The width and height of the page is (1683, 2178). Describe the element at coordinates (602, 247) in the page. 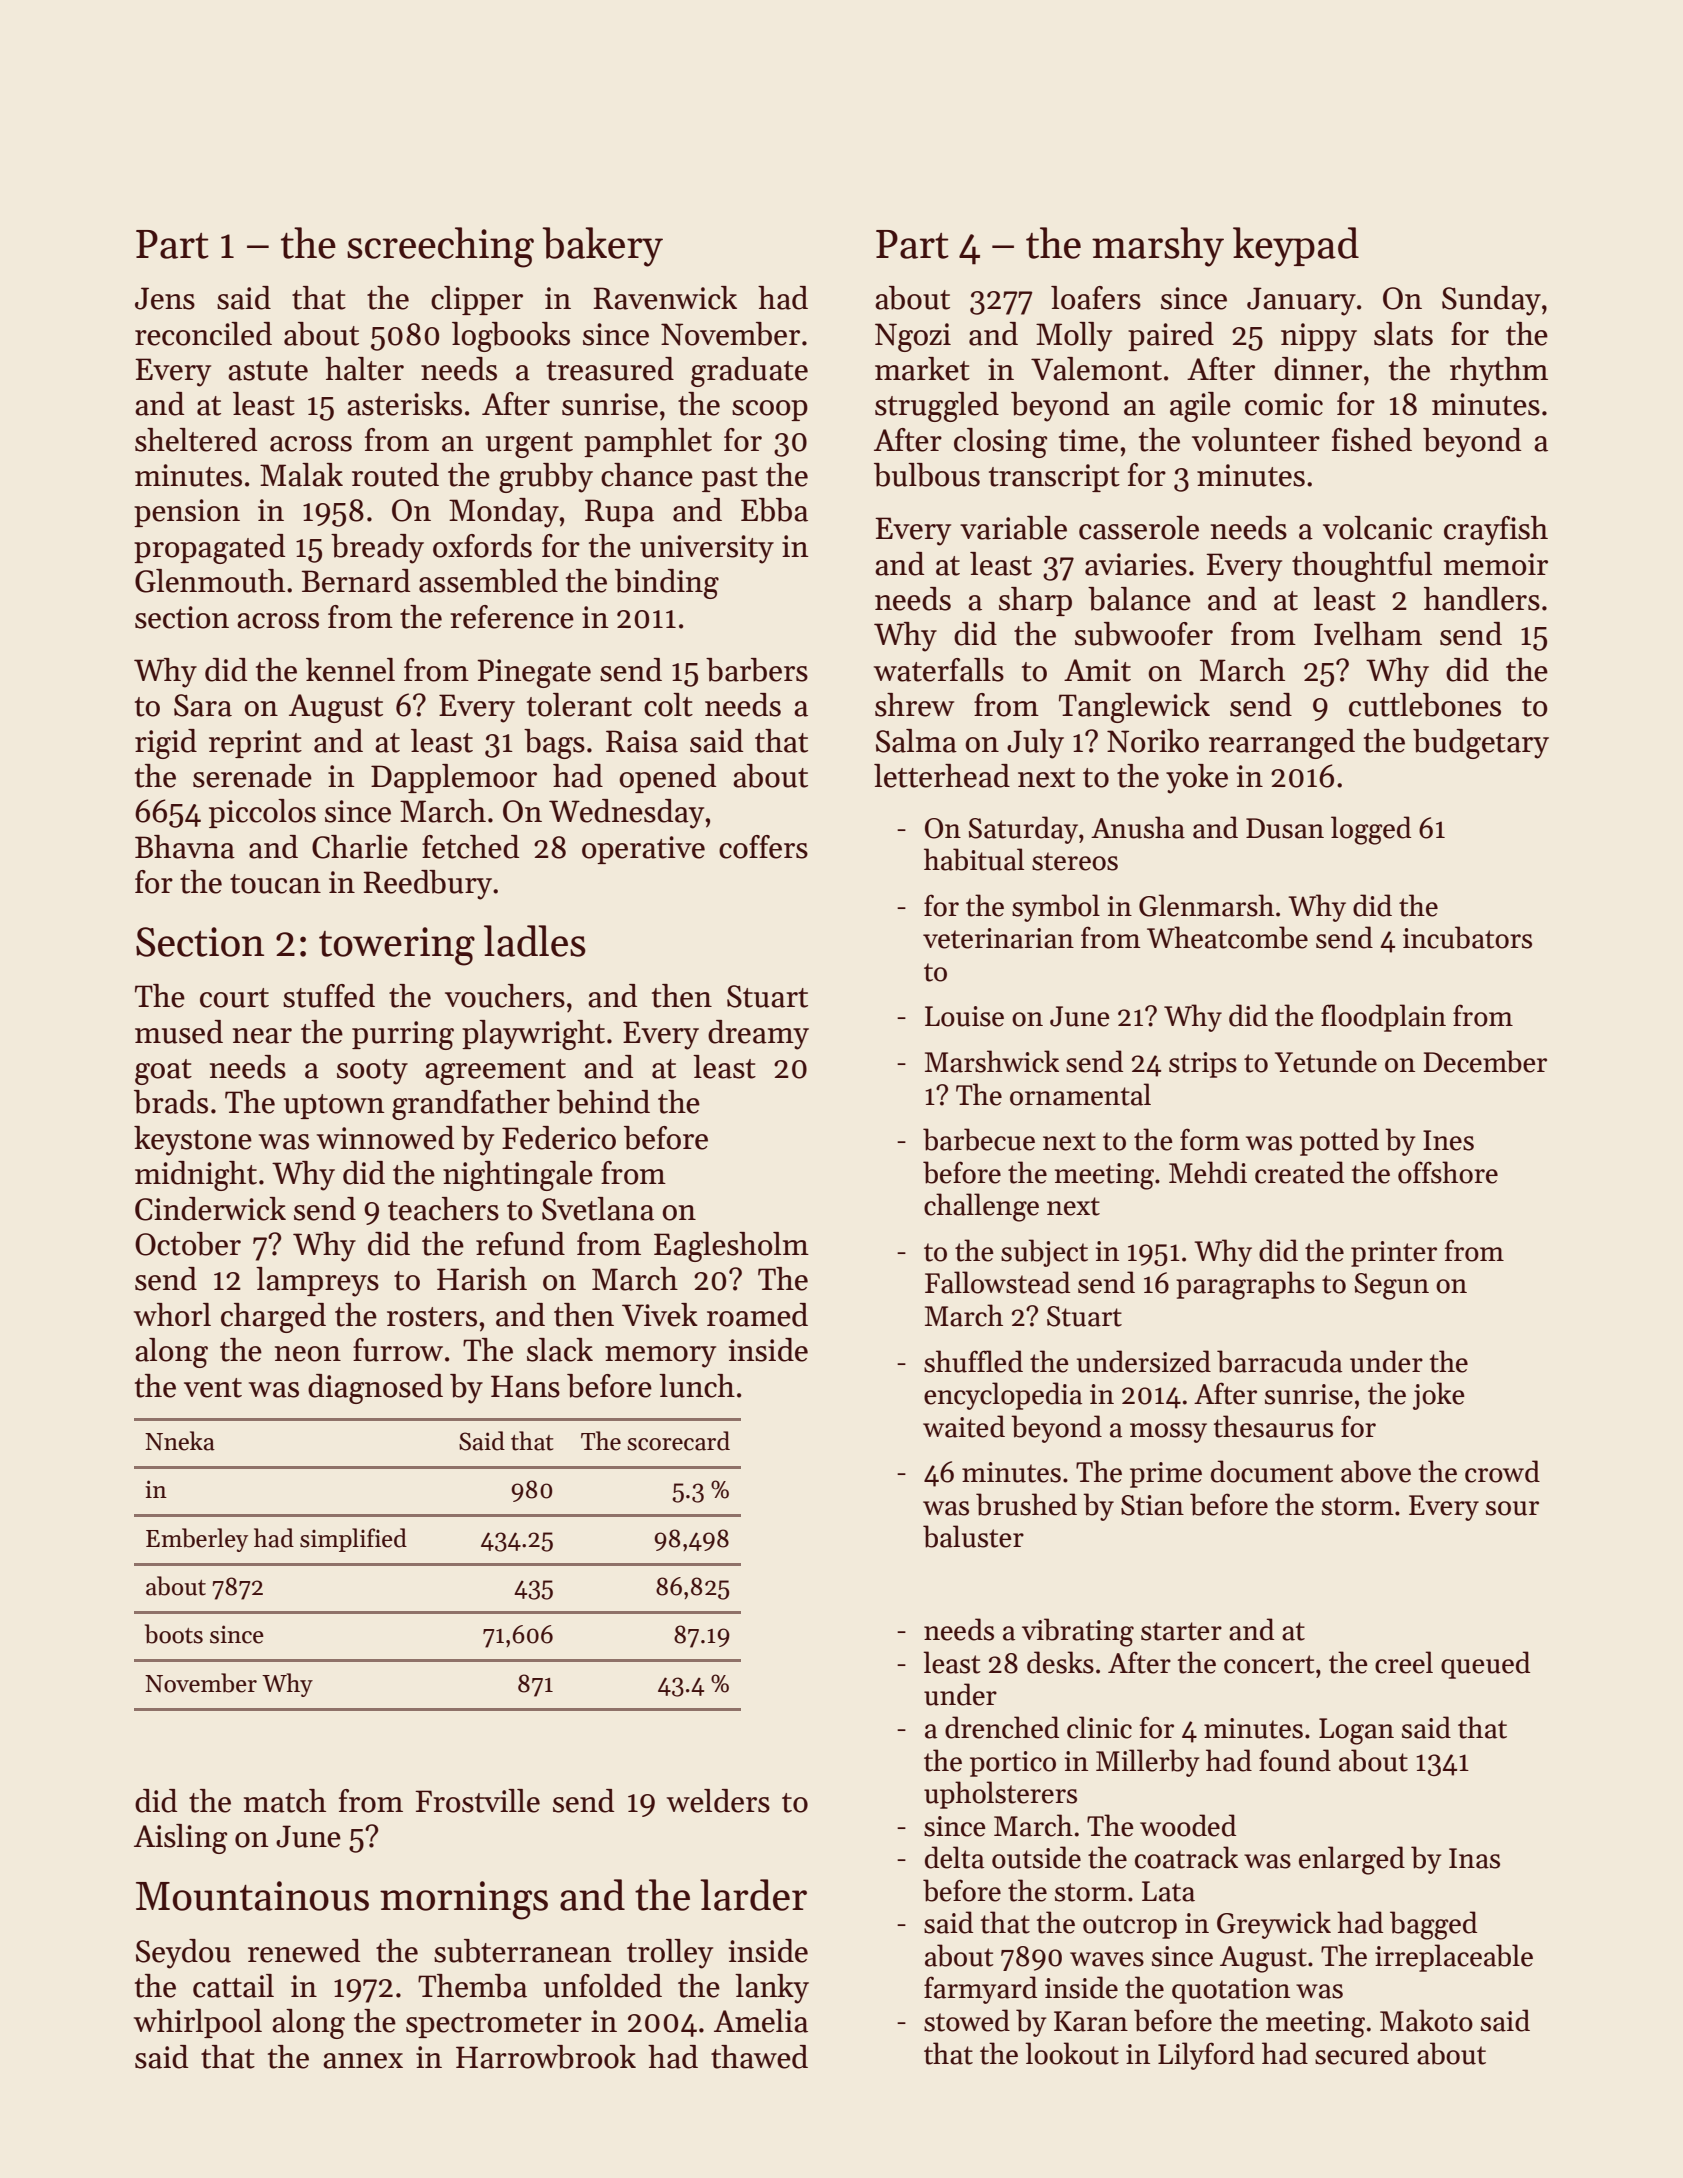

I see `bakery` at that location.
